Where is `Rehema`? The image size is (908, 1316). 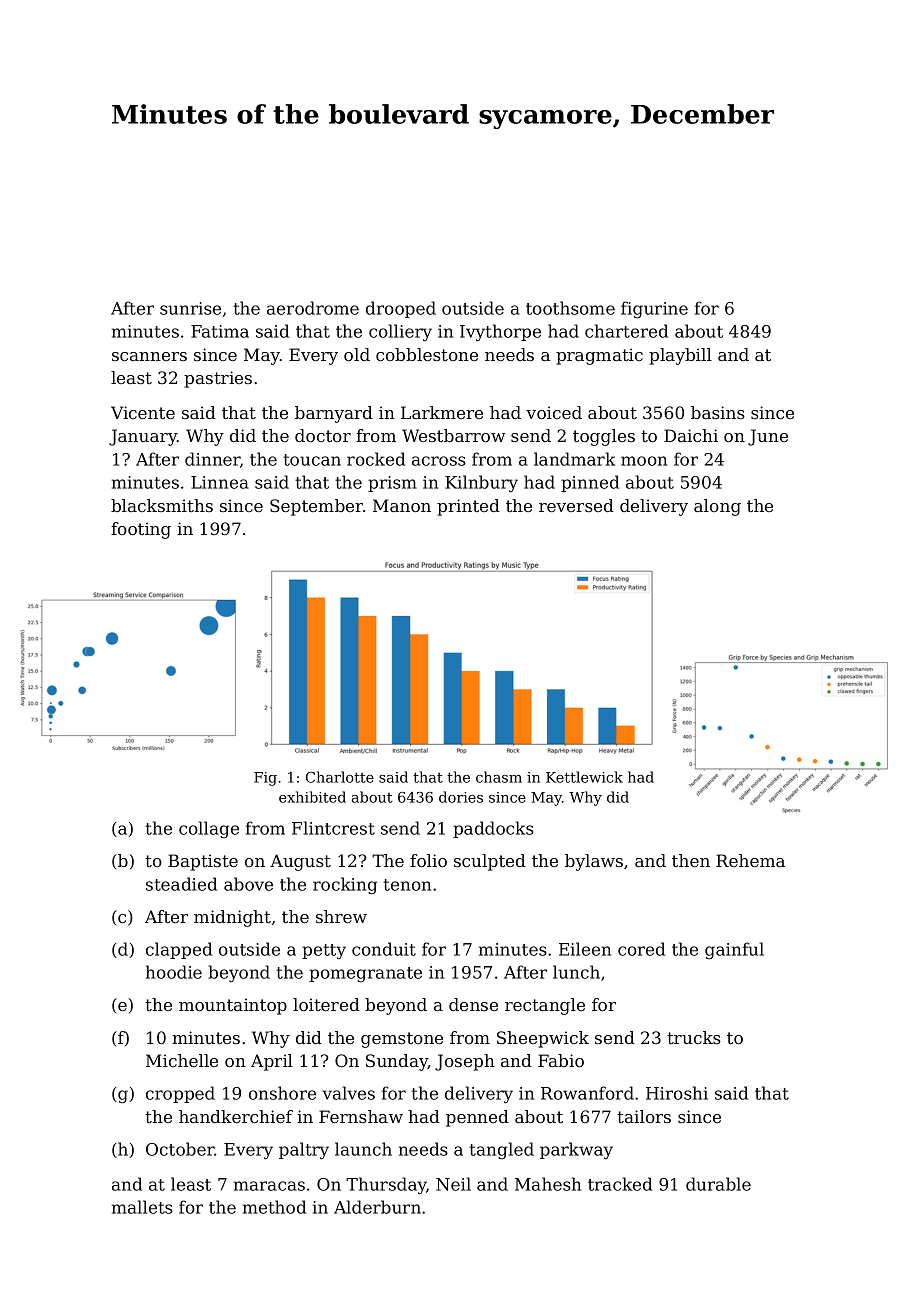
Rehema is located at coordinates (750, 860).
